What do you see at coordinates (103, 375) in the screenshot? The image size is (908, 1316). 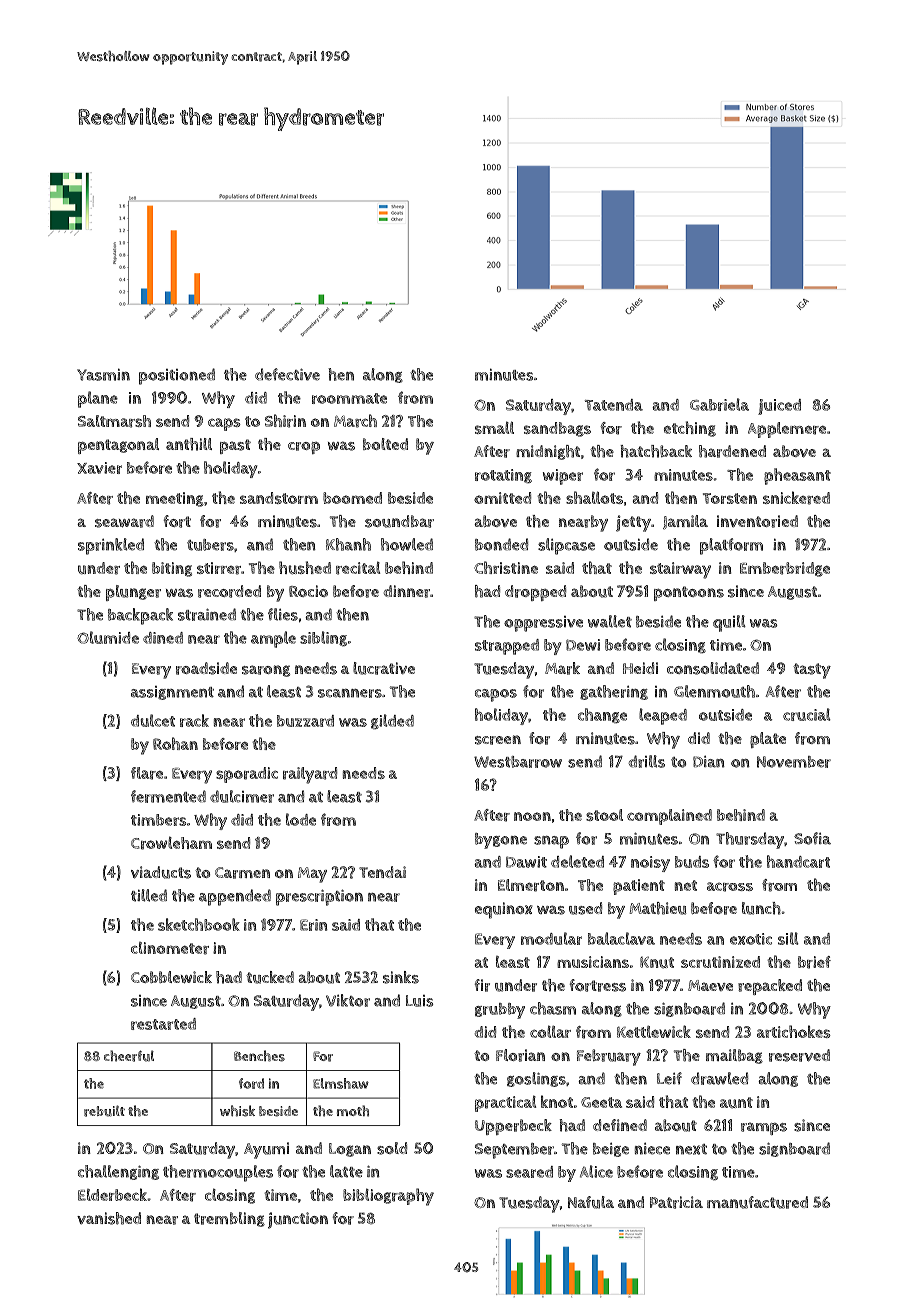 I see `Yasmin` at bounding box center [103, 375].
